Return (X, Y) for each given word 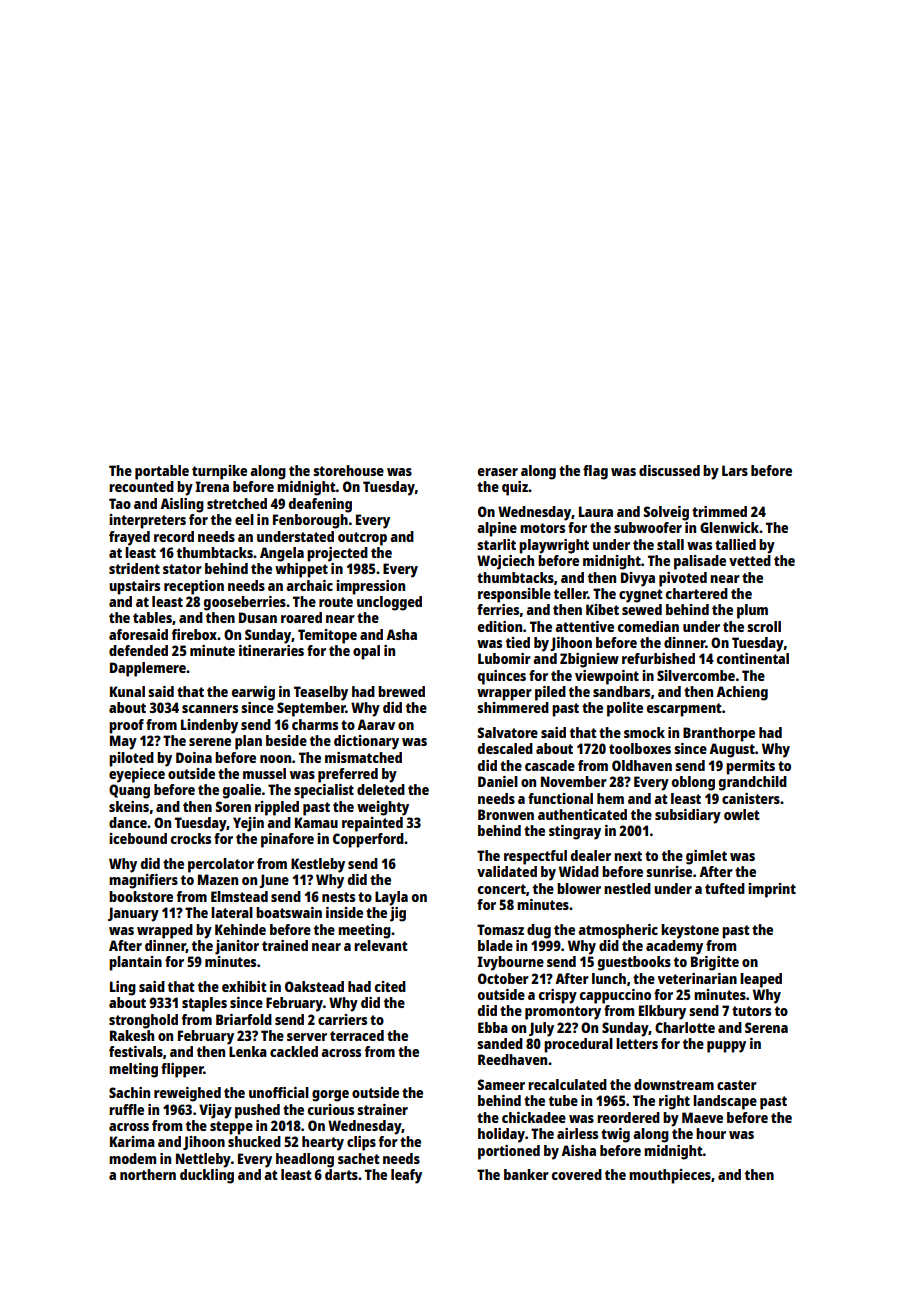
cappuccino (615, 996)
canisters (751, 798)
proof (126, 726)
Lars (735, 470)
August (732, 750)
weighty (383, 808)
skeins (129, 806)
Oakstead (314, 986)
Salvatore (507, 732)
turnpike (219, 472)
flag (595, 472)
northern (148, 1174)
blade (495, 945)
